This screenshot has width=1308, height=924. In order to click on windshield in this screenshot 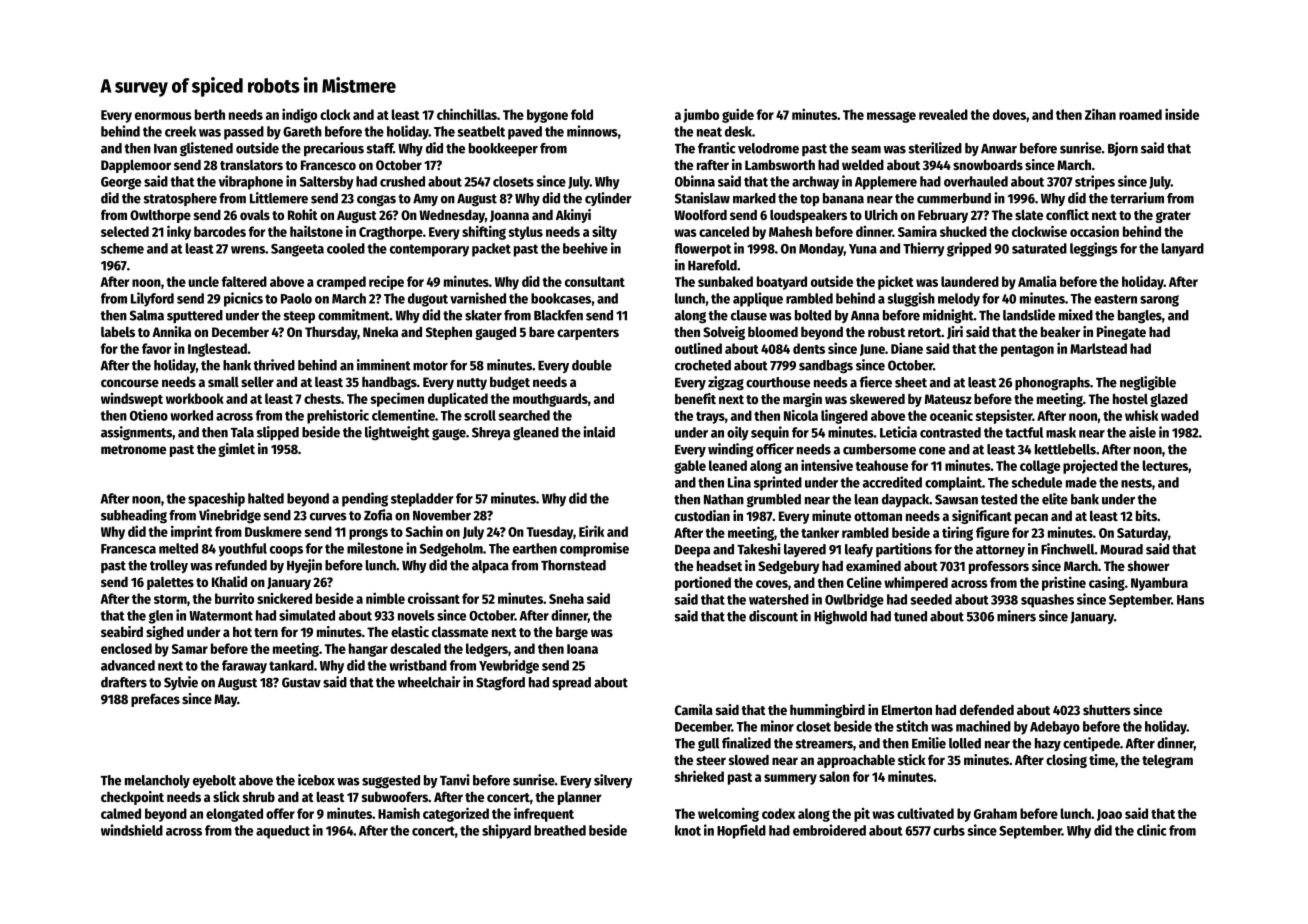, I will do `click(132, 830)`.
